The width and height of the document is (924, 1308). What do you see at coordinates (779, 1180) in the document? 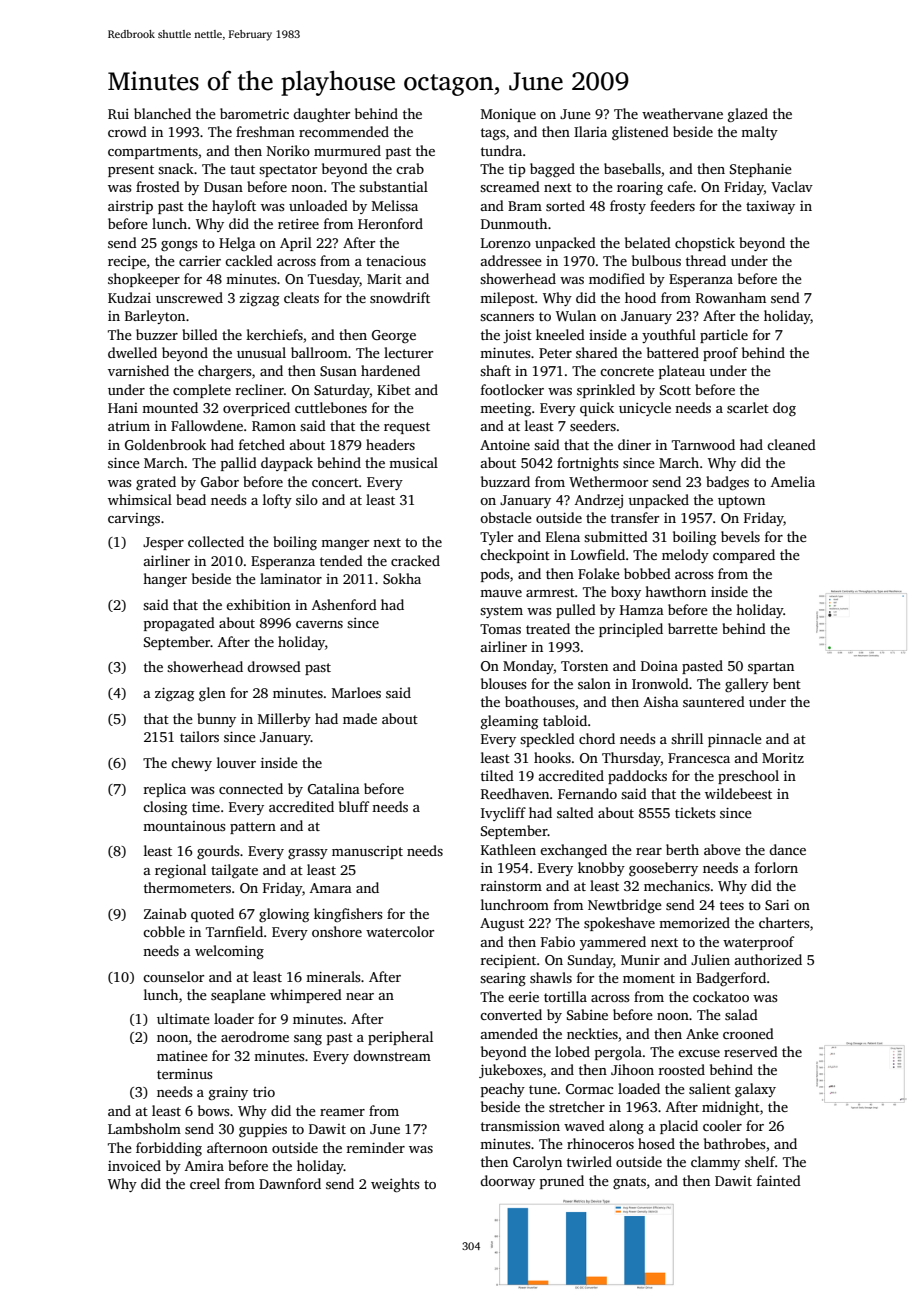
I see `fainted` at bounding box center [779, 1180].
